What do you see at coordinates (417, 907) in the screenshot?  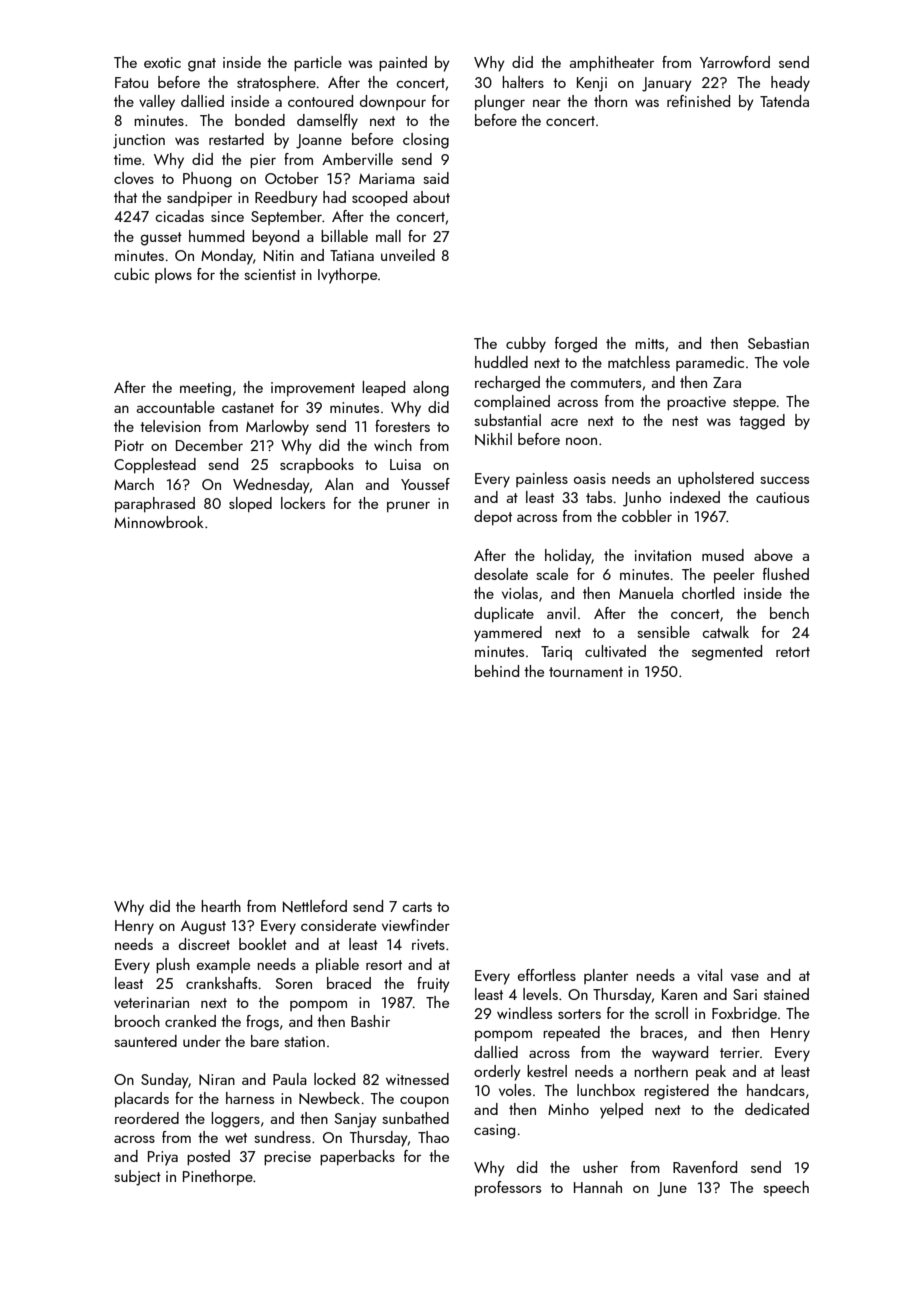 I see `carts` at bounding box center [417, 907].
